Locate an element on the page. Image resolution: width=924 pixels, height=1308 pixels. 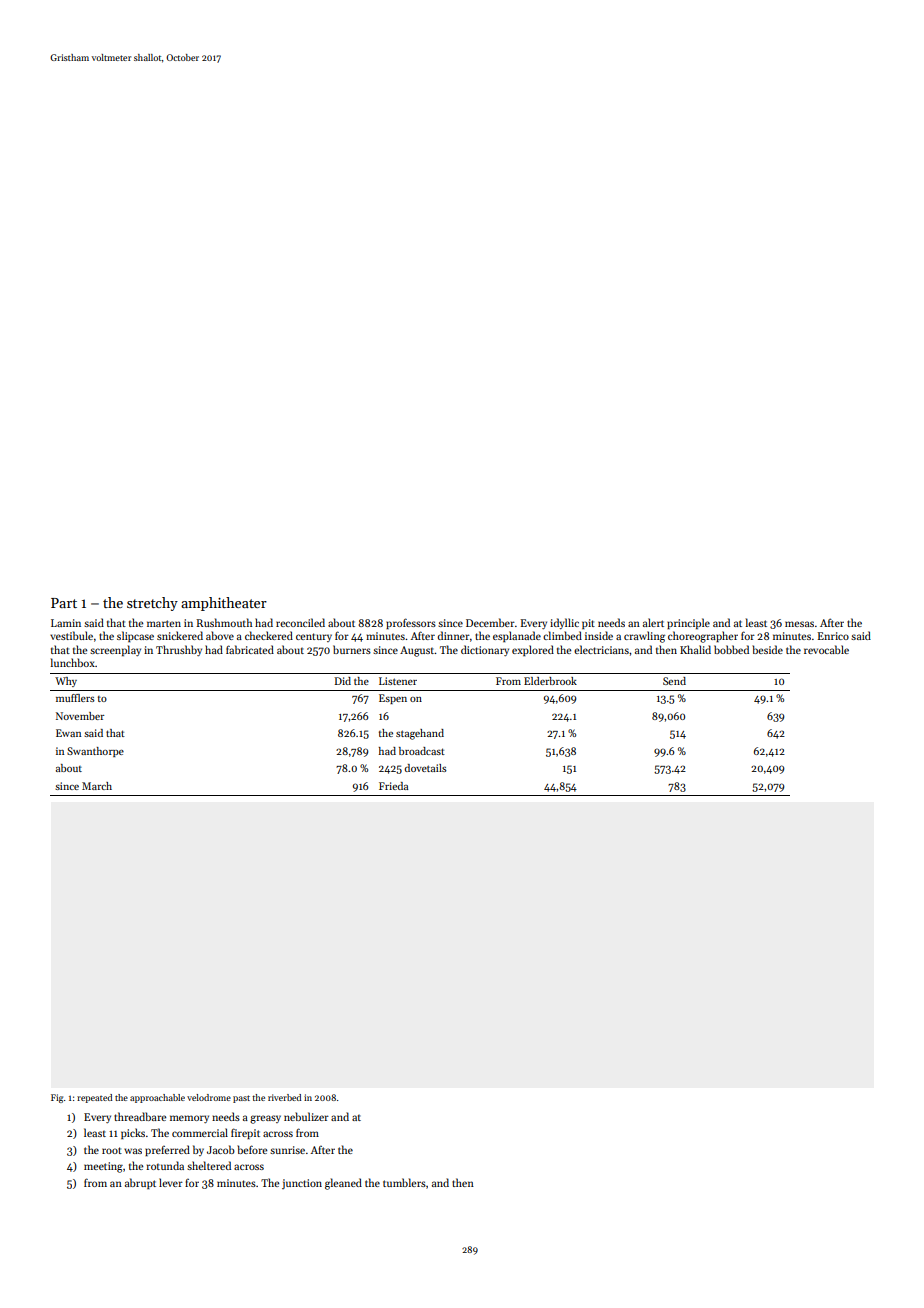
repeated is located at coordinates (94, 1098).
